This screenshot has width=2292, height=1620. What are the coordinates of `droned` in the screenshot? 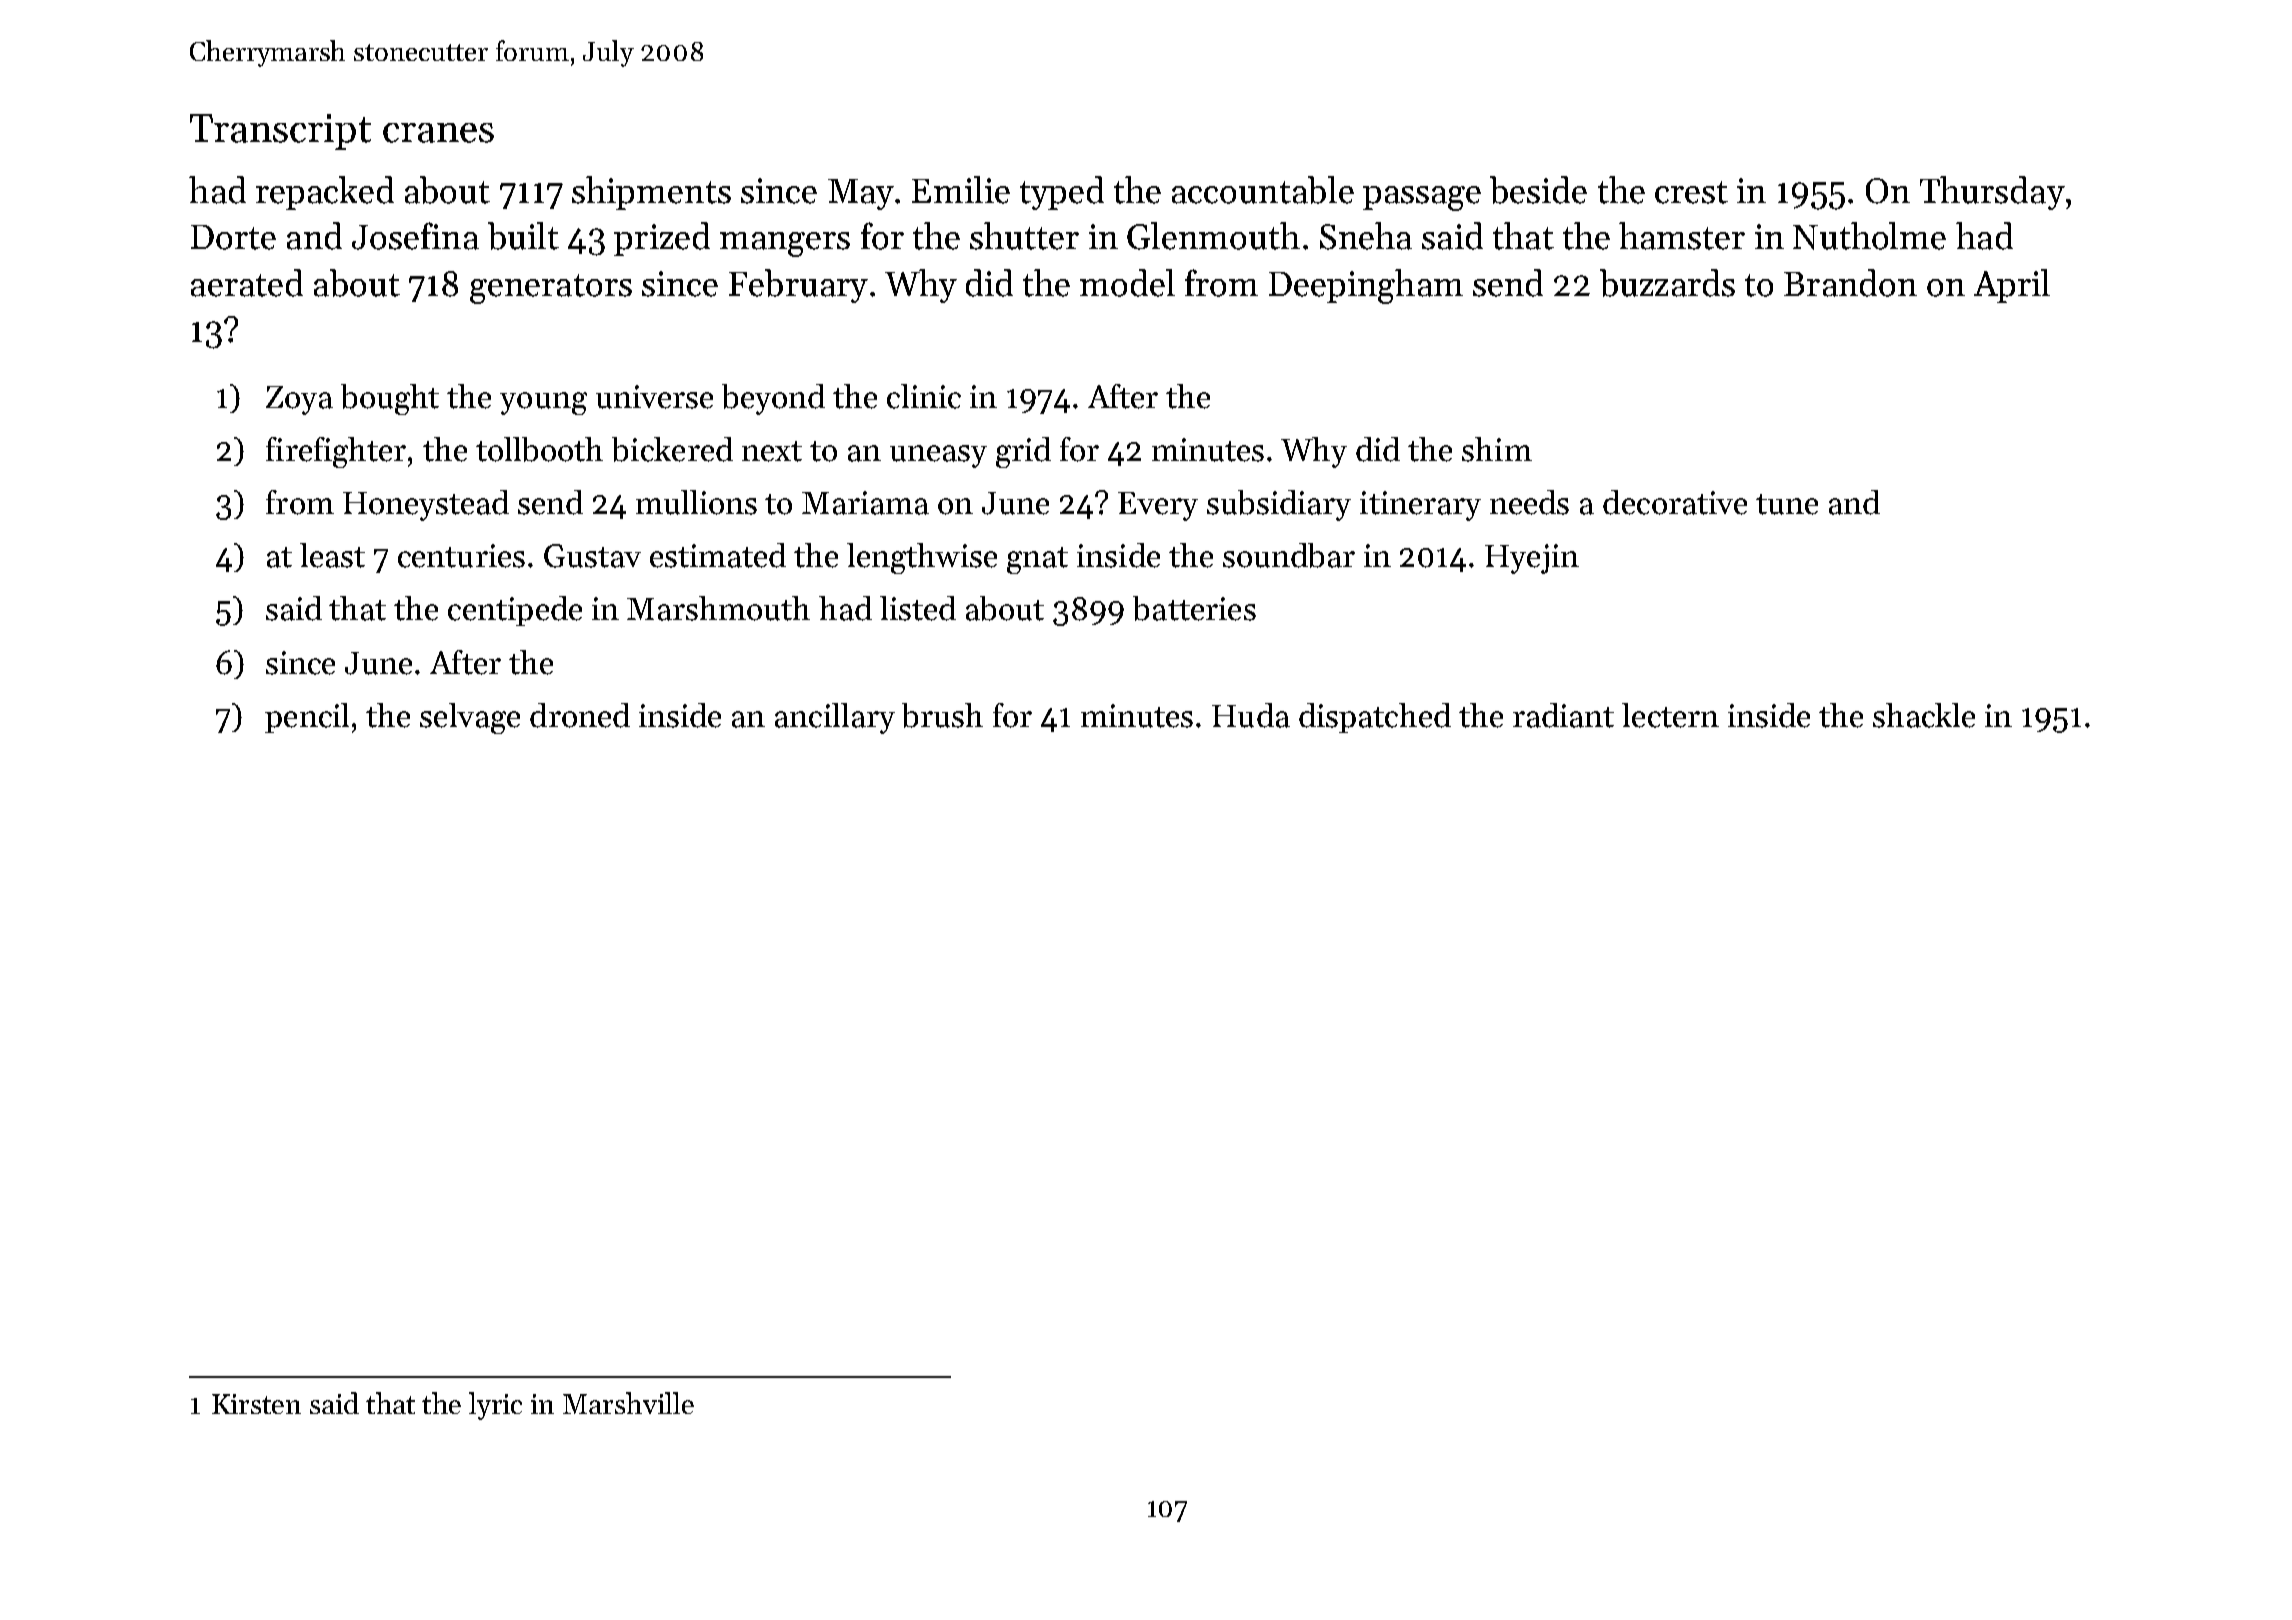 It's located at (580, 715).
